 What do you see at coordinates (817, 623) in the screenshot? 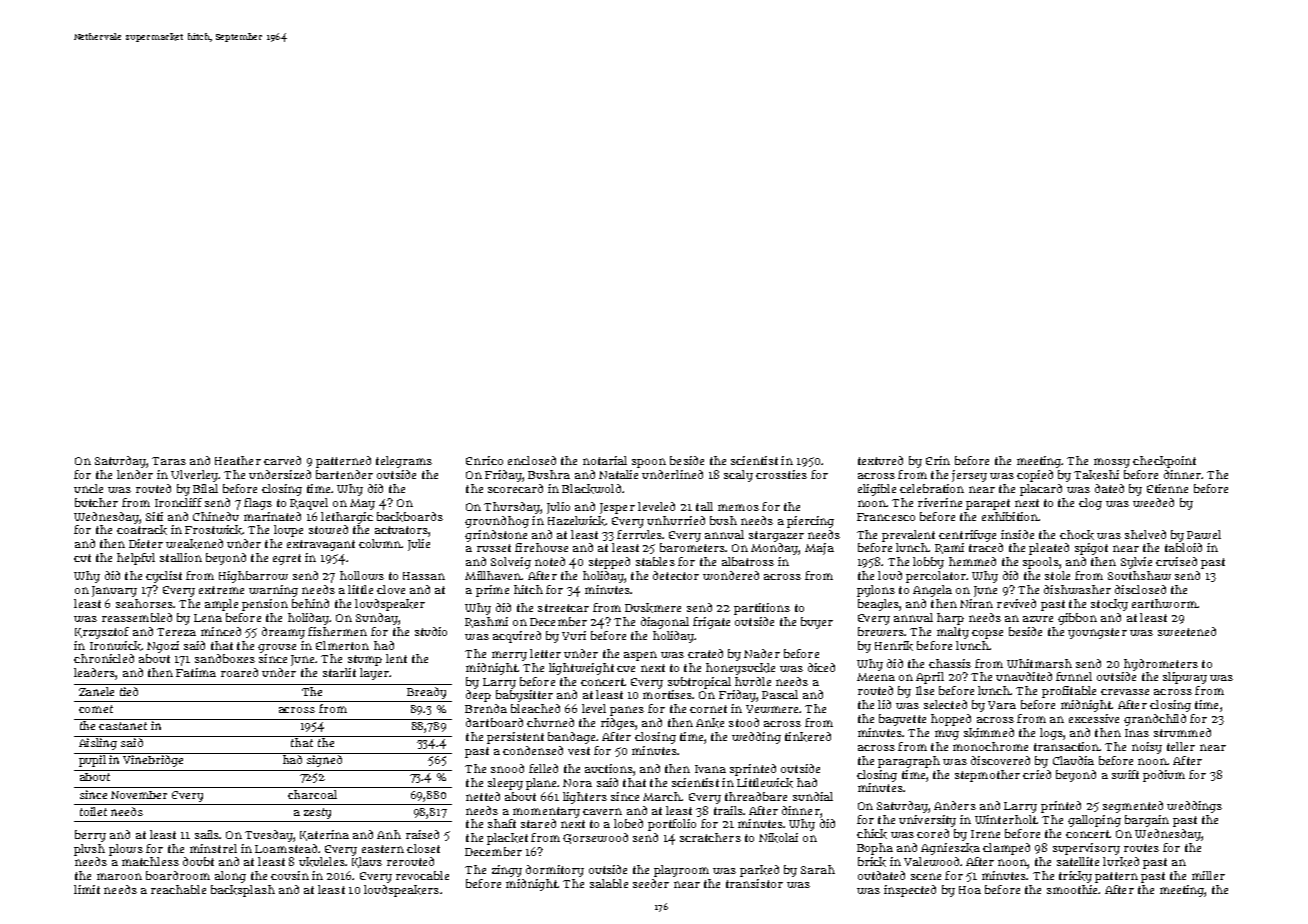
I see `buyer` at bounding box center [817, 623].
